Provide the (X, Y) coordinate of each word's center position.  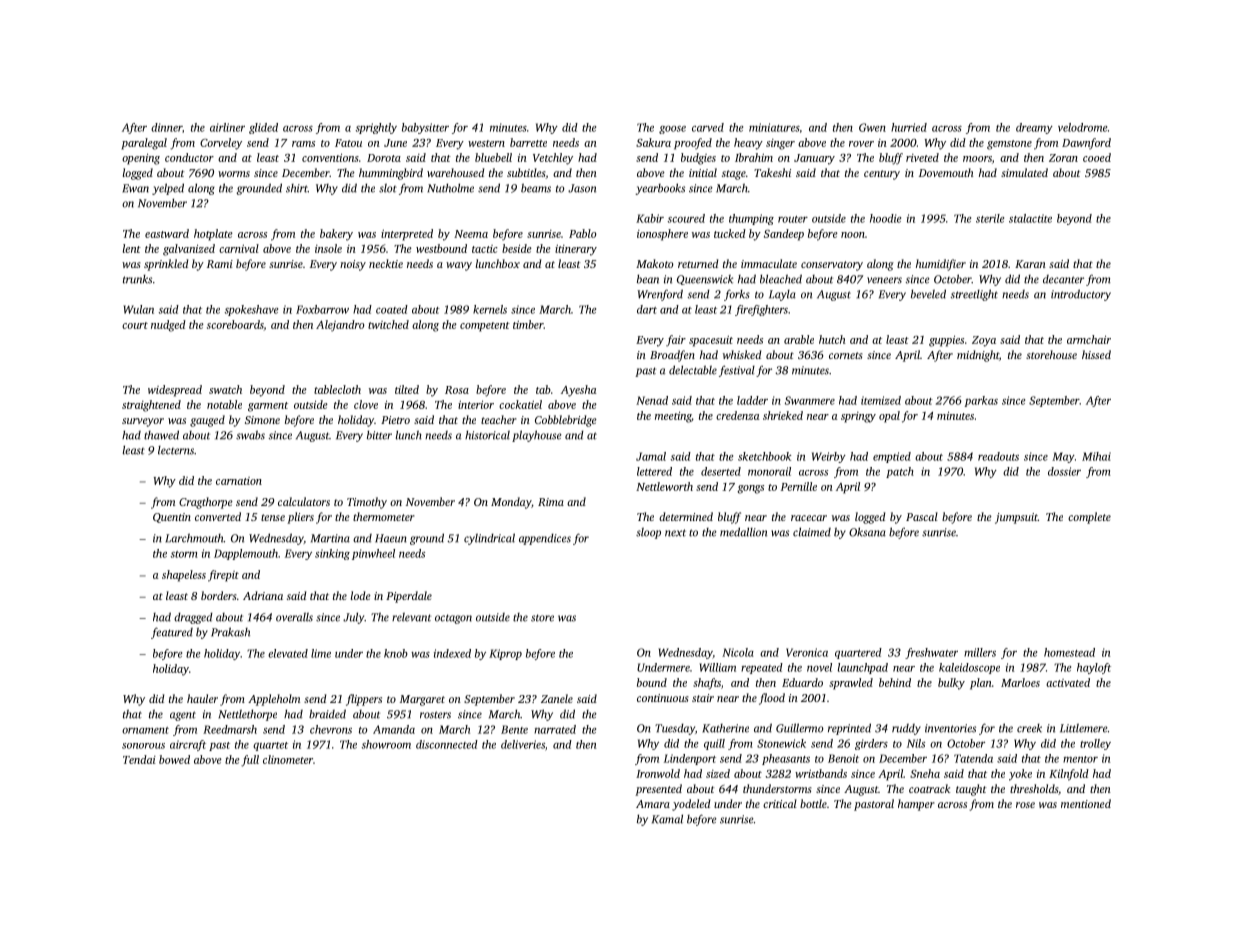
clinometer (288, 759)
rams (303, 144)
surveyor (143, 422)
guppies (946, 341)
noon (853, 235)
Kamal (667, 819)
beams (536, 188)
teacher (499, 419)
